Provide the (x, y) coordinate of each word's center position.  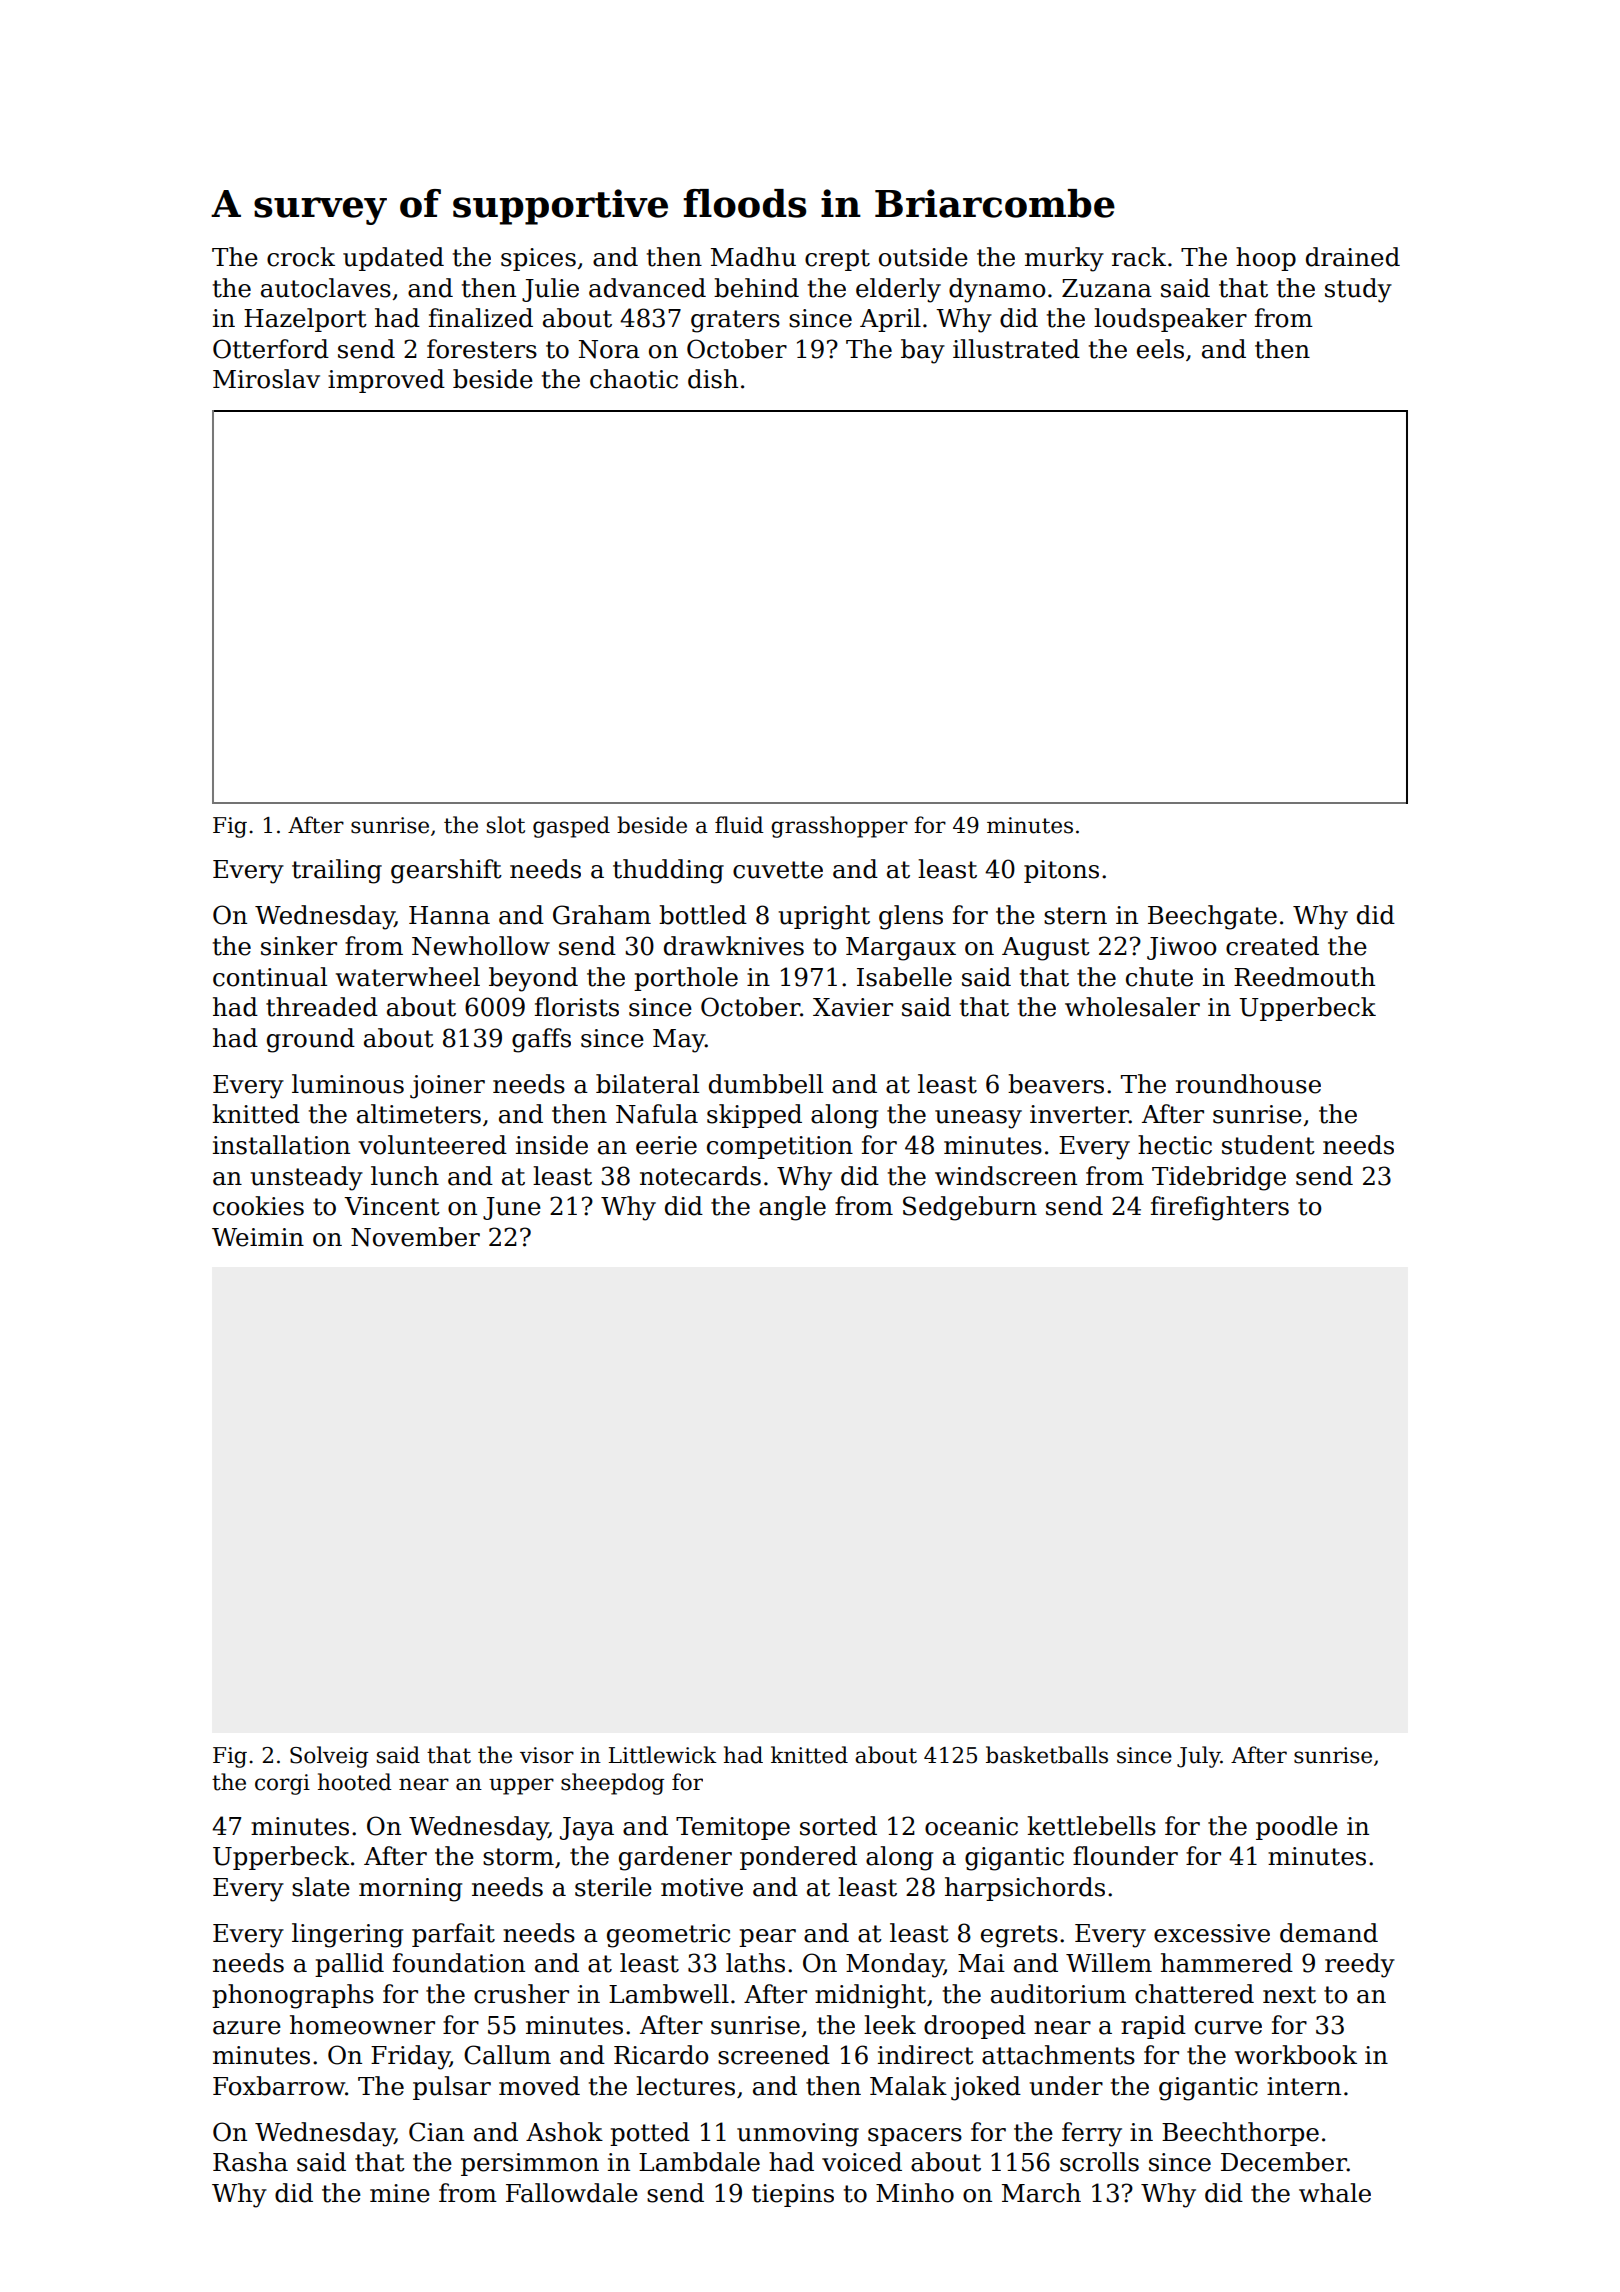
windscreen (1006, 1176)
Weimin (258, 1237)
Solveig (329, 1757)
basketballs (1047, 1755)
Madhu (753, 257)
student (1268, 1145)
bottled (703, 915)
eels (1160, 349)
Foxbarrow (279, 2086)
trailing (337, 871)
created (1272, 946)
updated (393, 259)
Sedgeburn (970, 1208)
